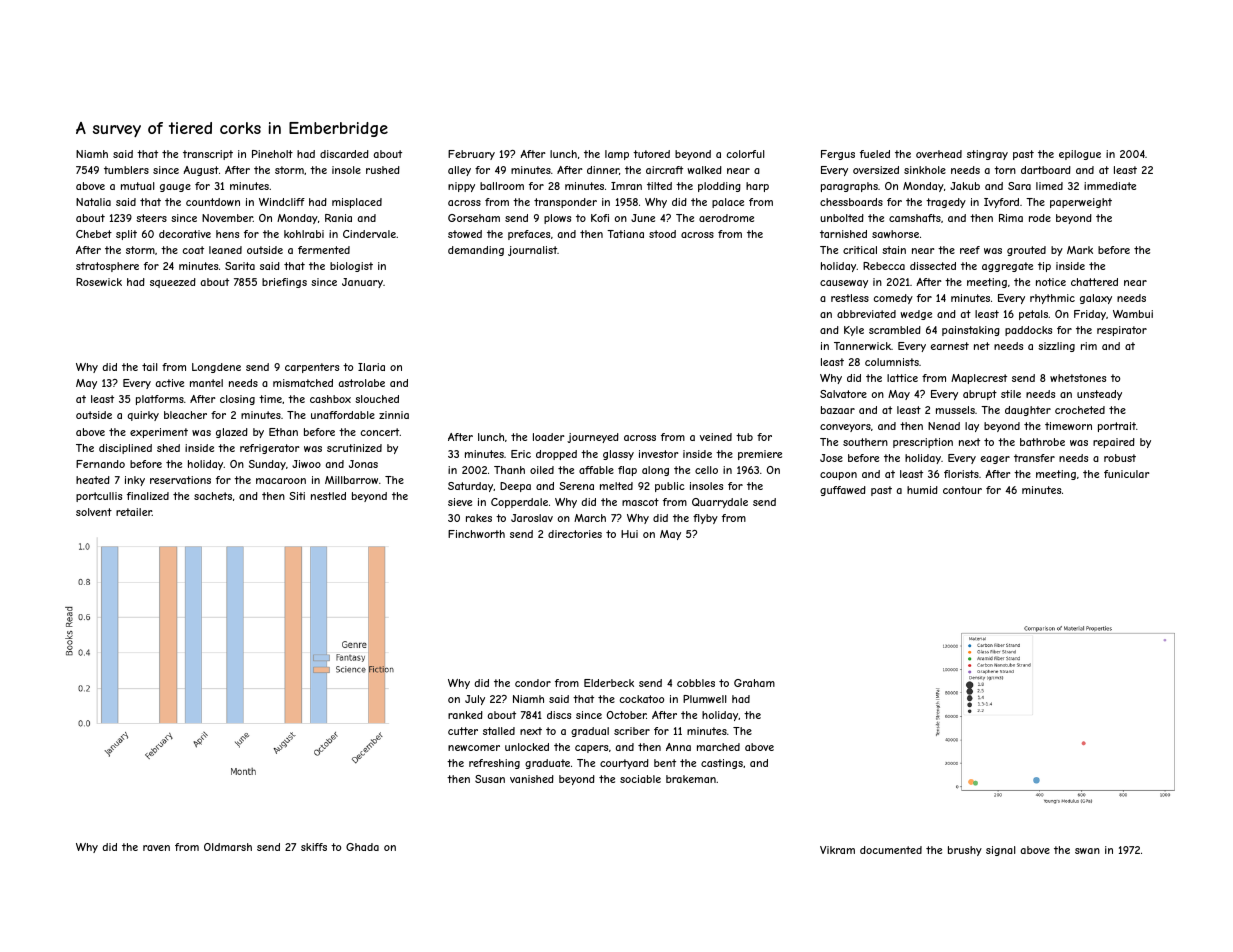  I want to click on Graham, so click(754, 683).
